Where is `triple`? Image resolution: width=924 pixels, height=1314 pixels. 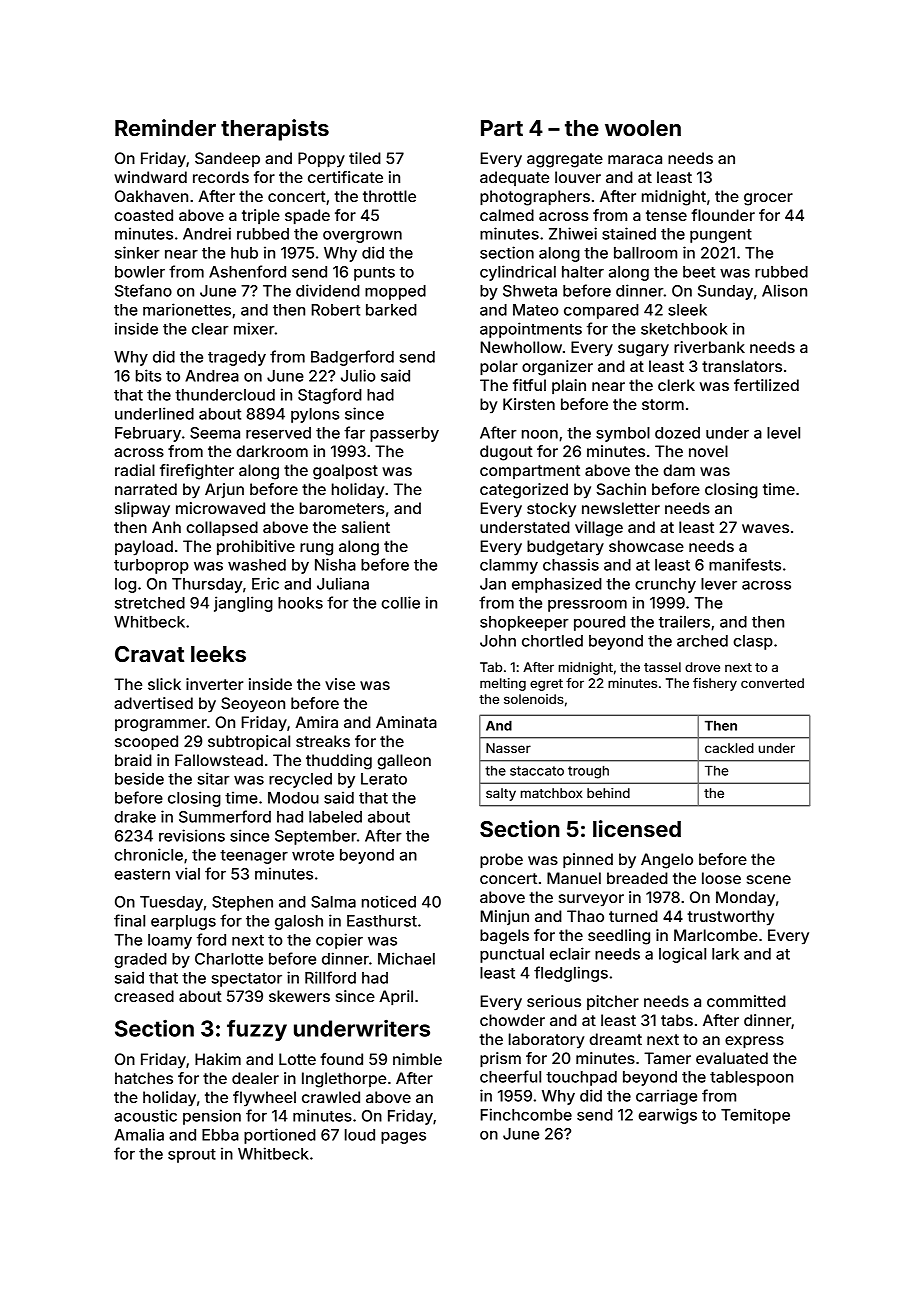
triple is located at coordinates (261, 216).
